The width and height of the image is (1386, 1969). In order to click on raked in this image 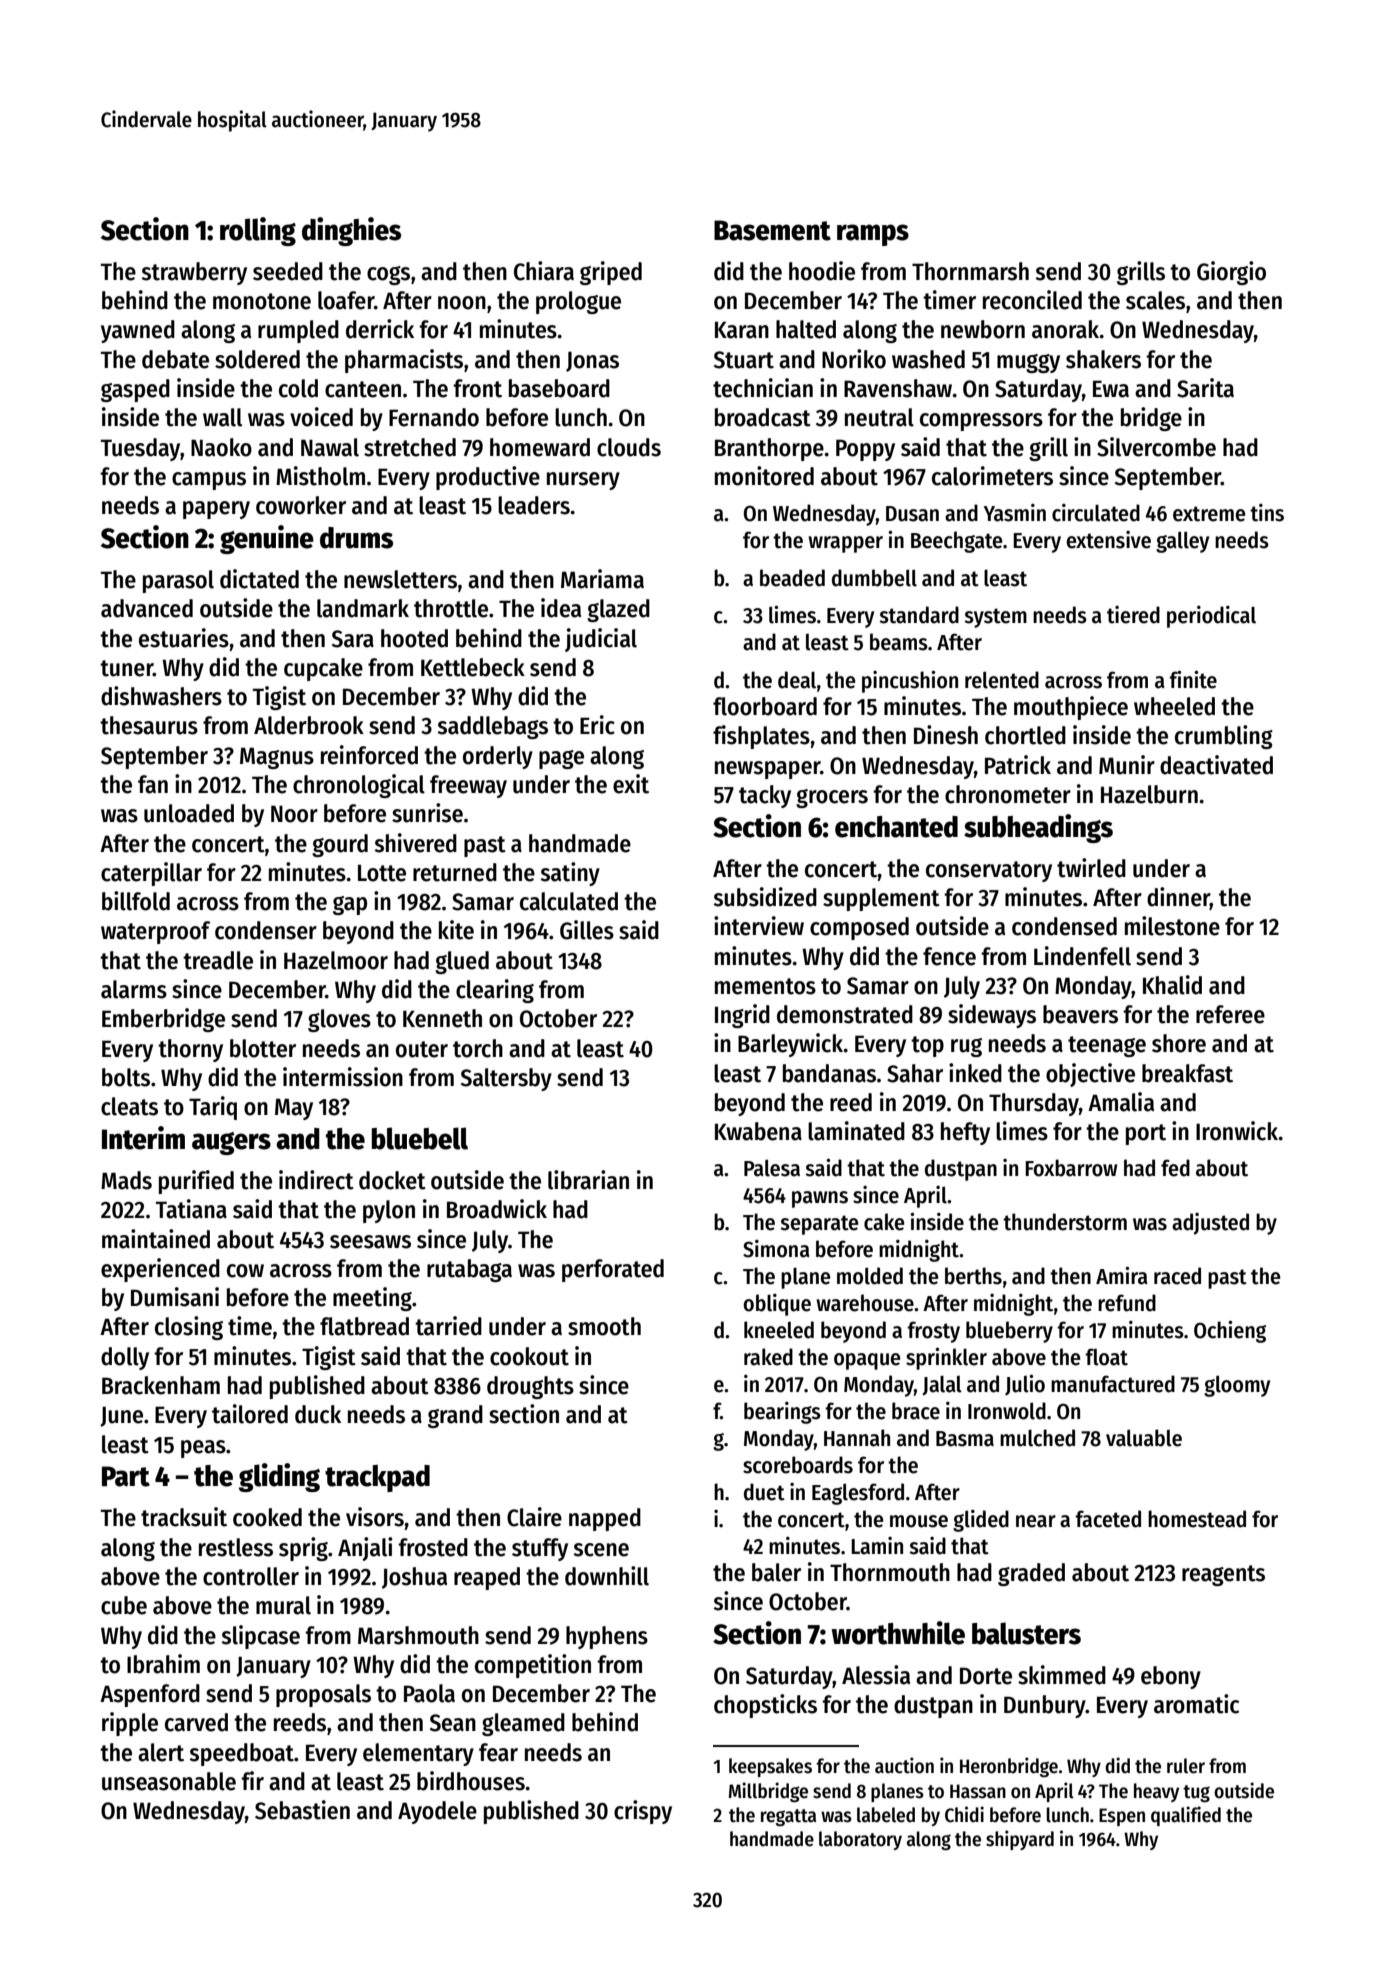, I will do `click(768, 1357)`.
